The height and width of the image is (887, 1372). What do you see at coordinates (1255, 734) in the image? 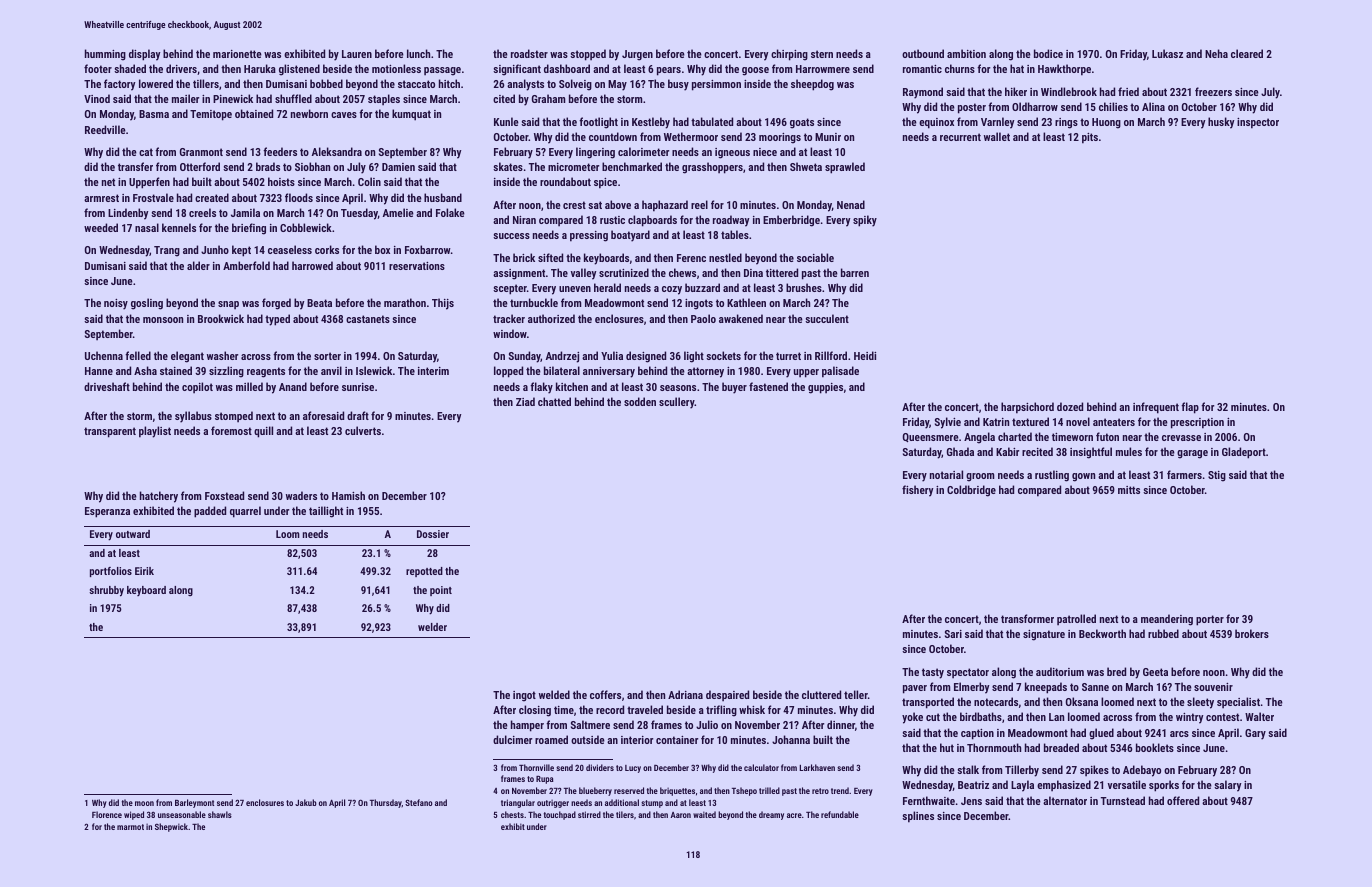
I see `Gary` at bounding box center [1255, 734].
